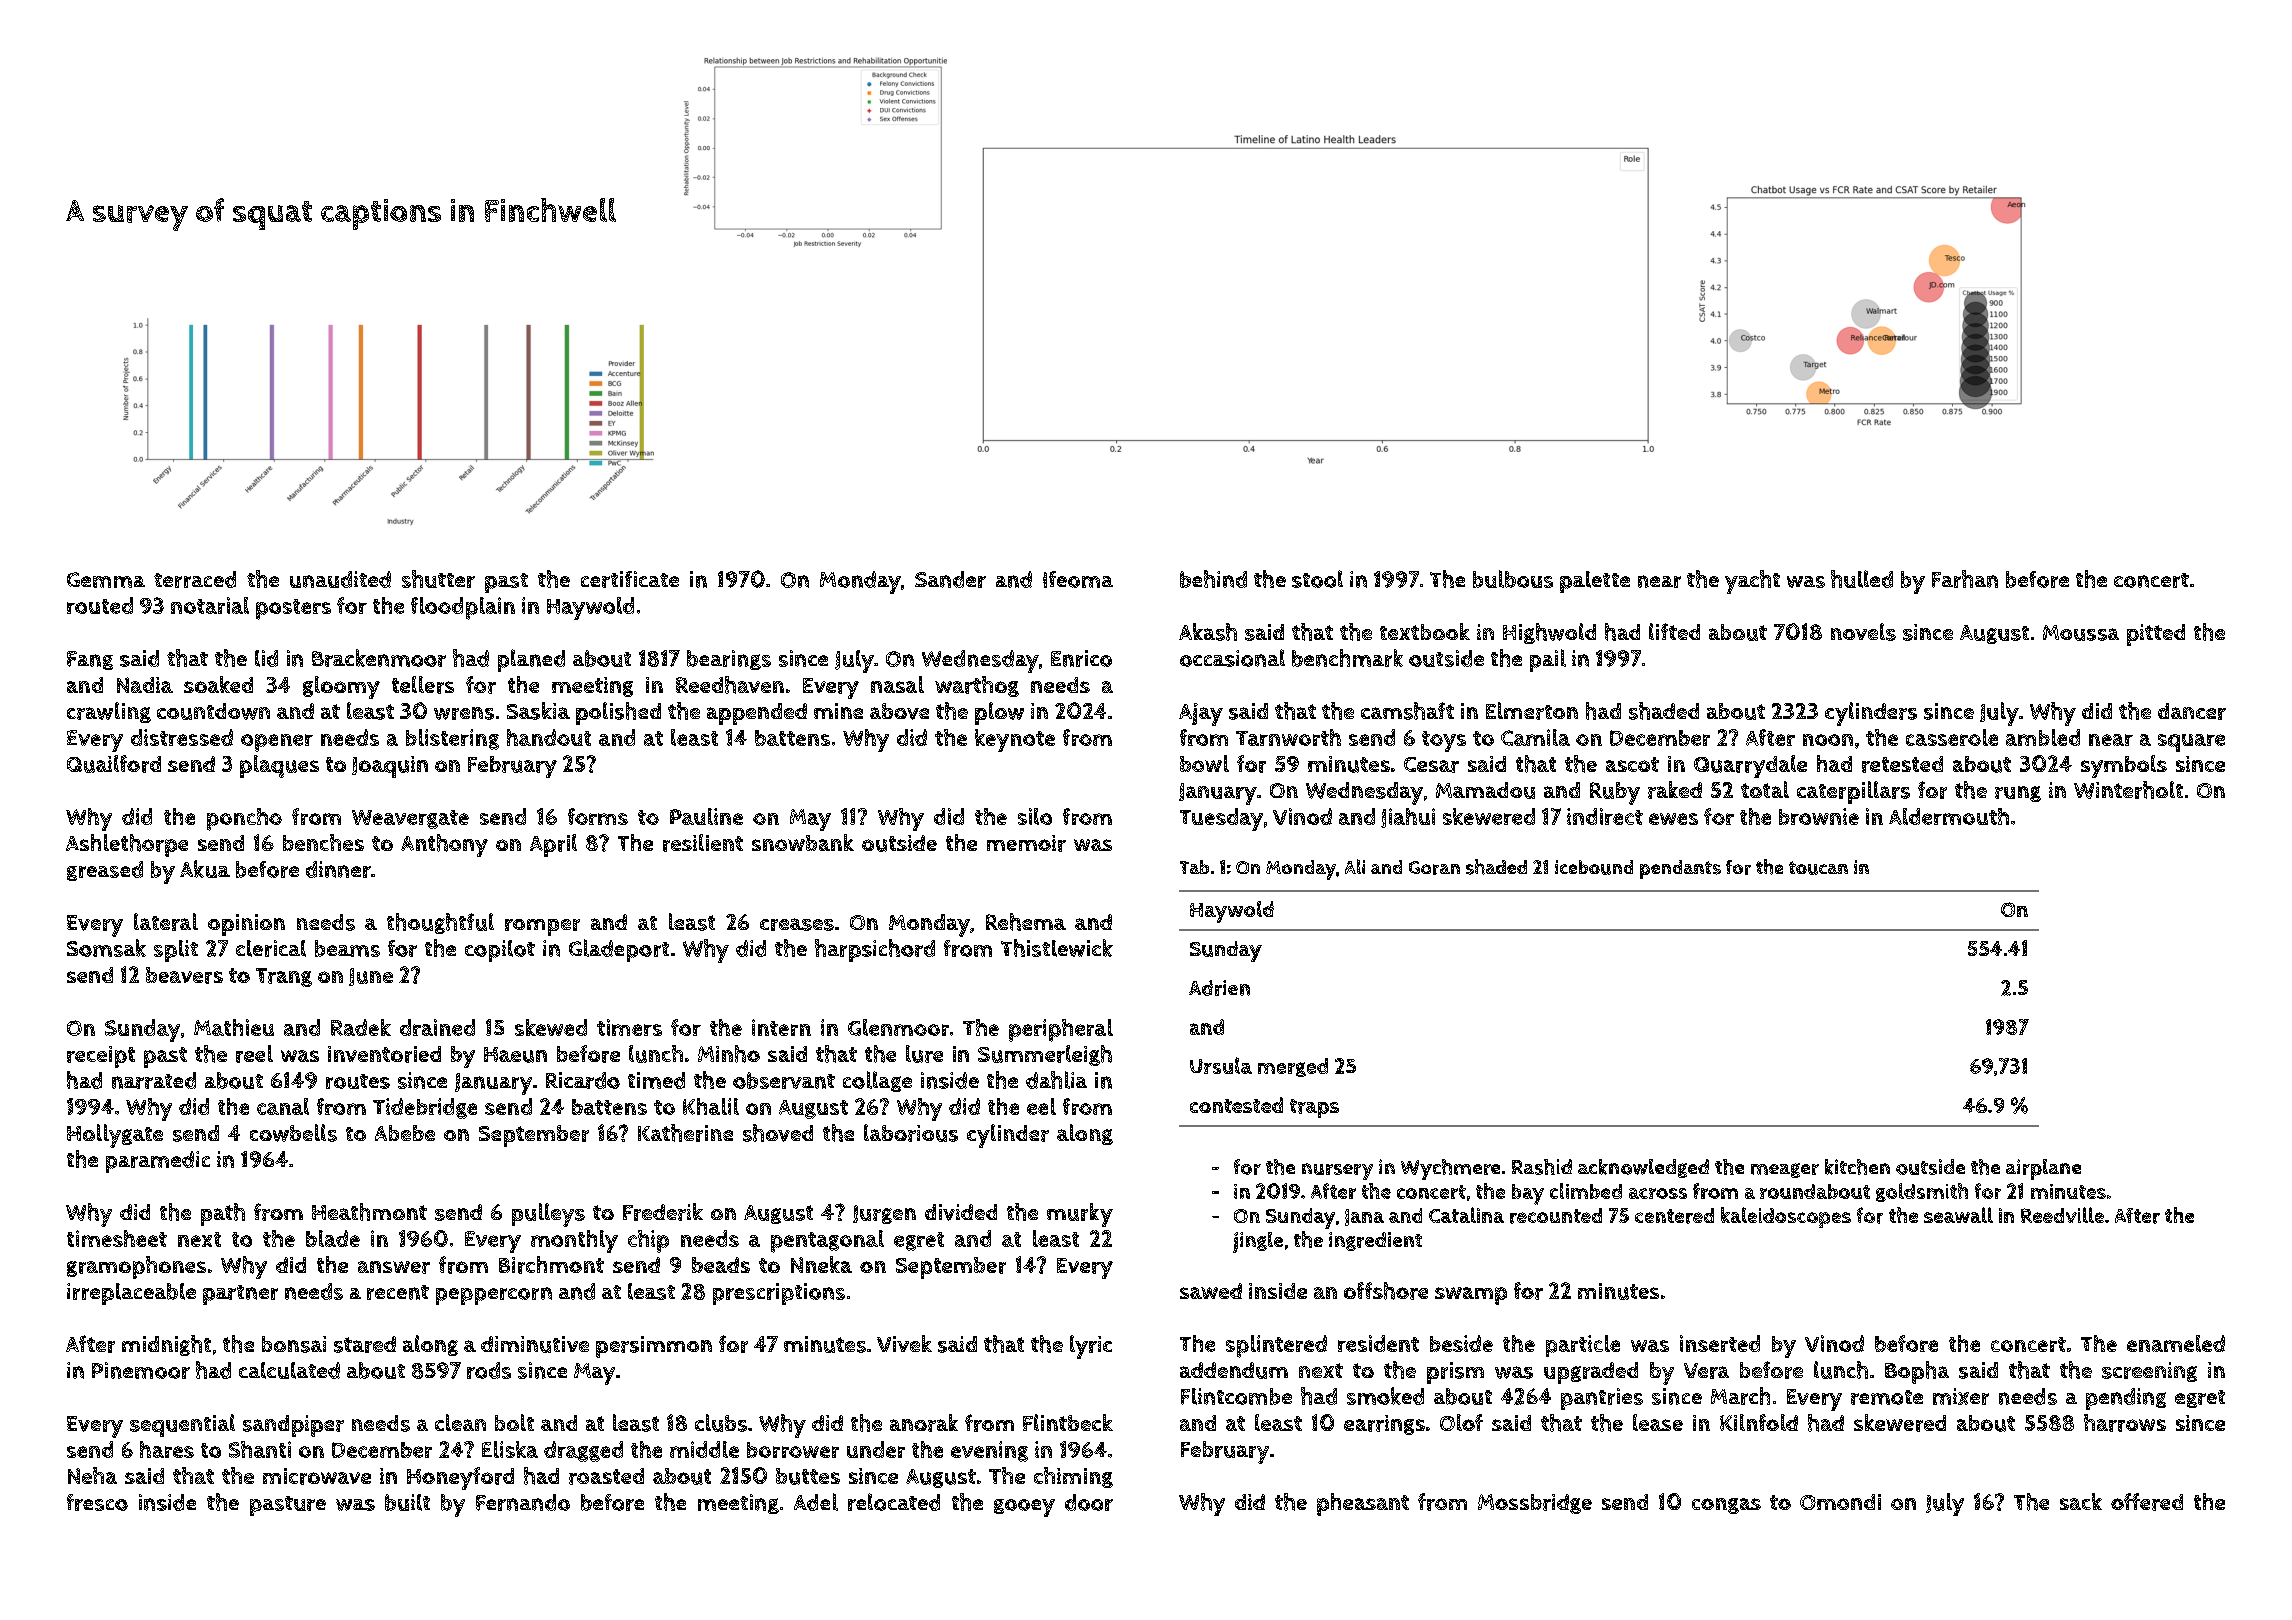  Describe the element at coordinates (92, 1475) in the page. I see `Neha` at that location.
